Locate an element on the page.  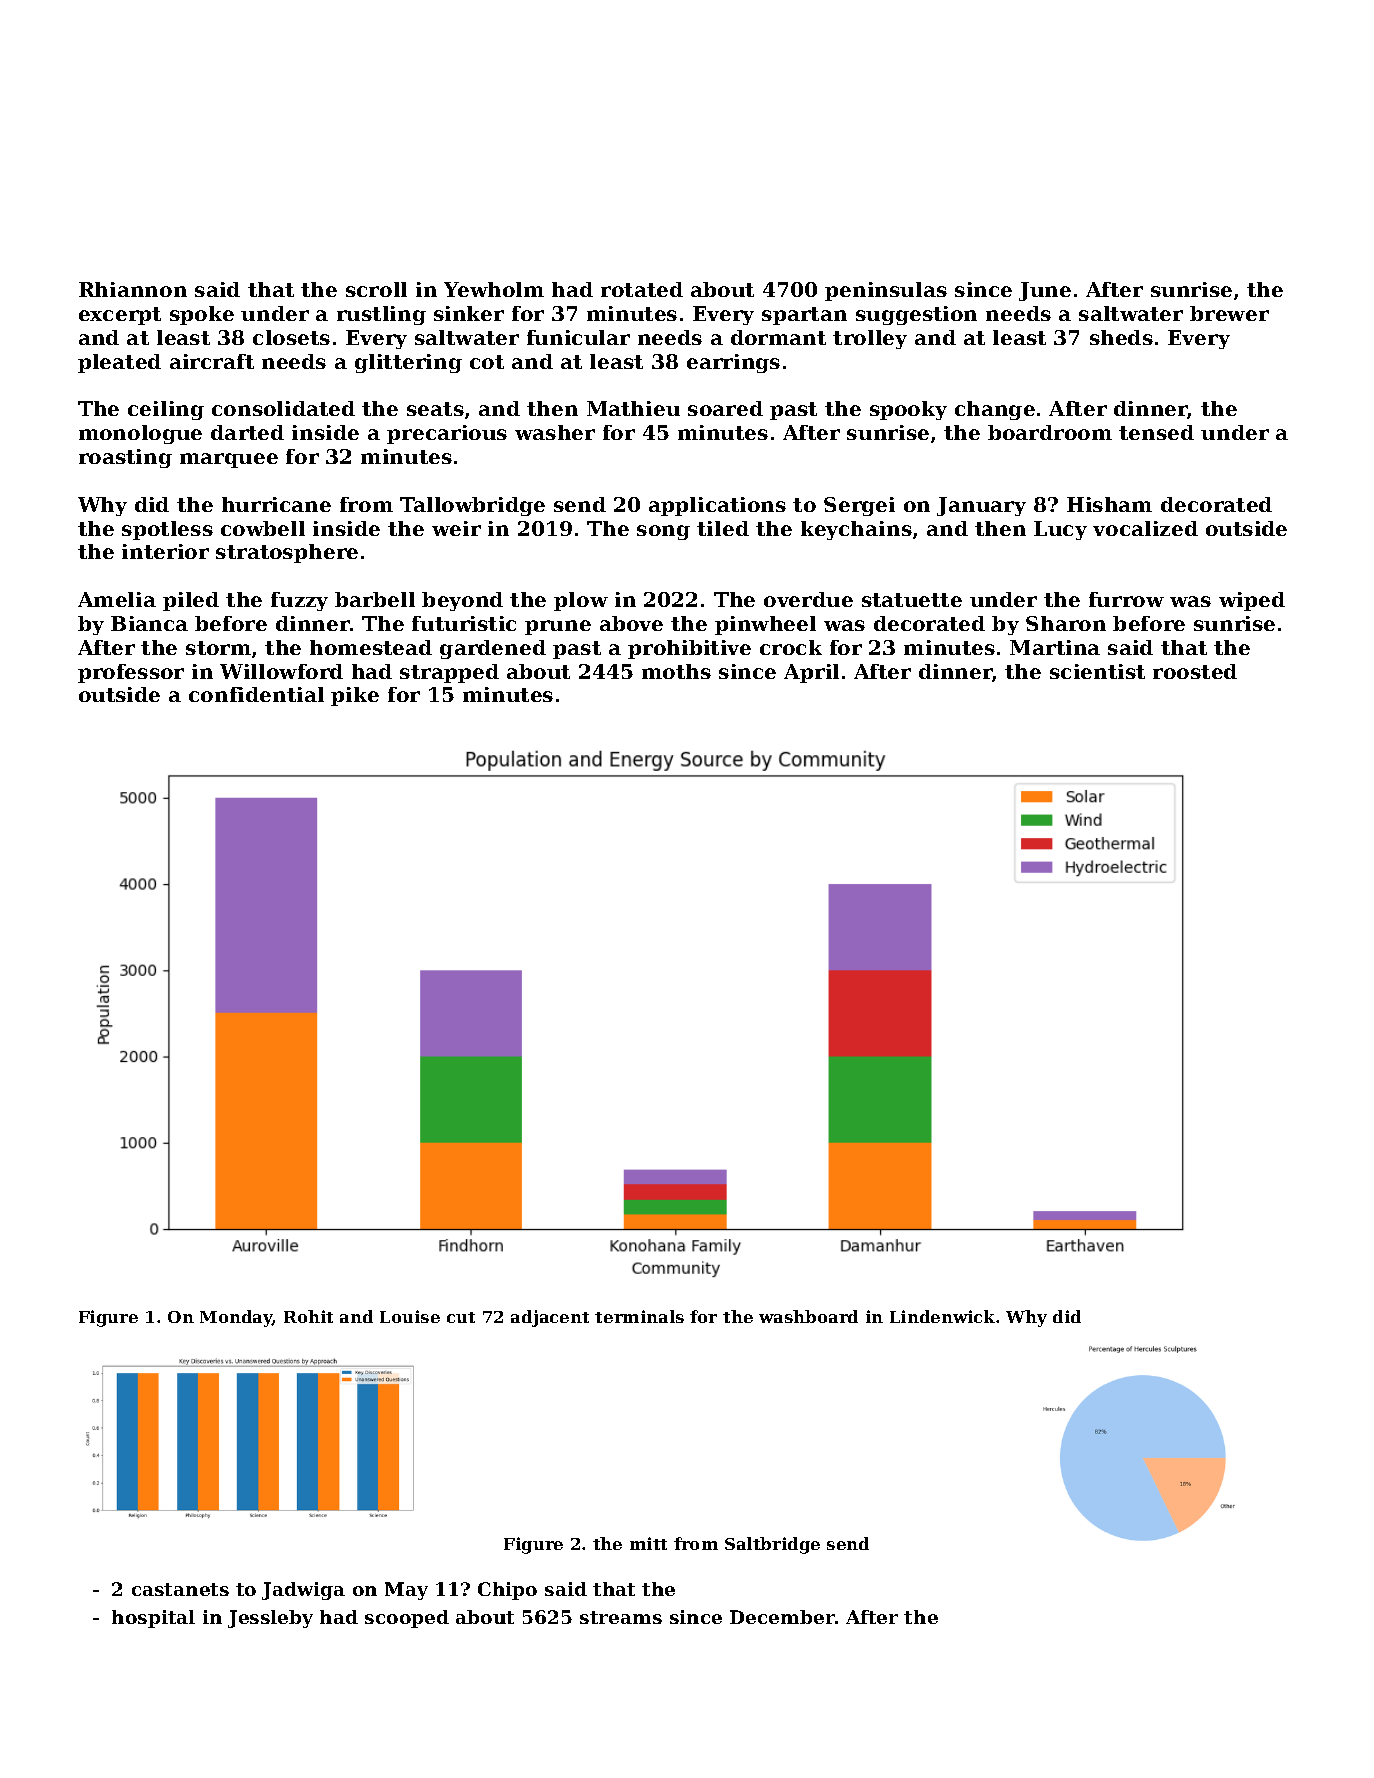
tensed is located at coordinates (1156, 432).
